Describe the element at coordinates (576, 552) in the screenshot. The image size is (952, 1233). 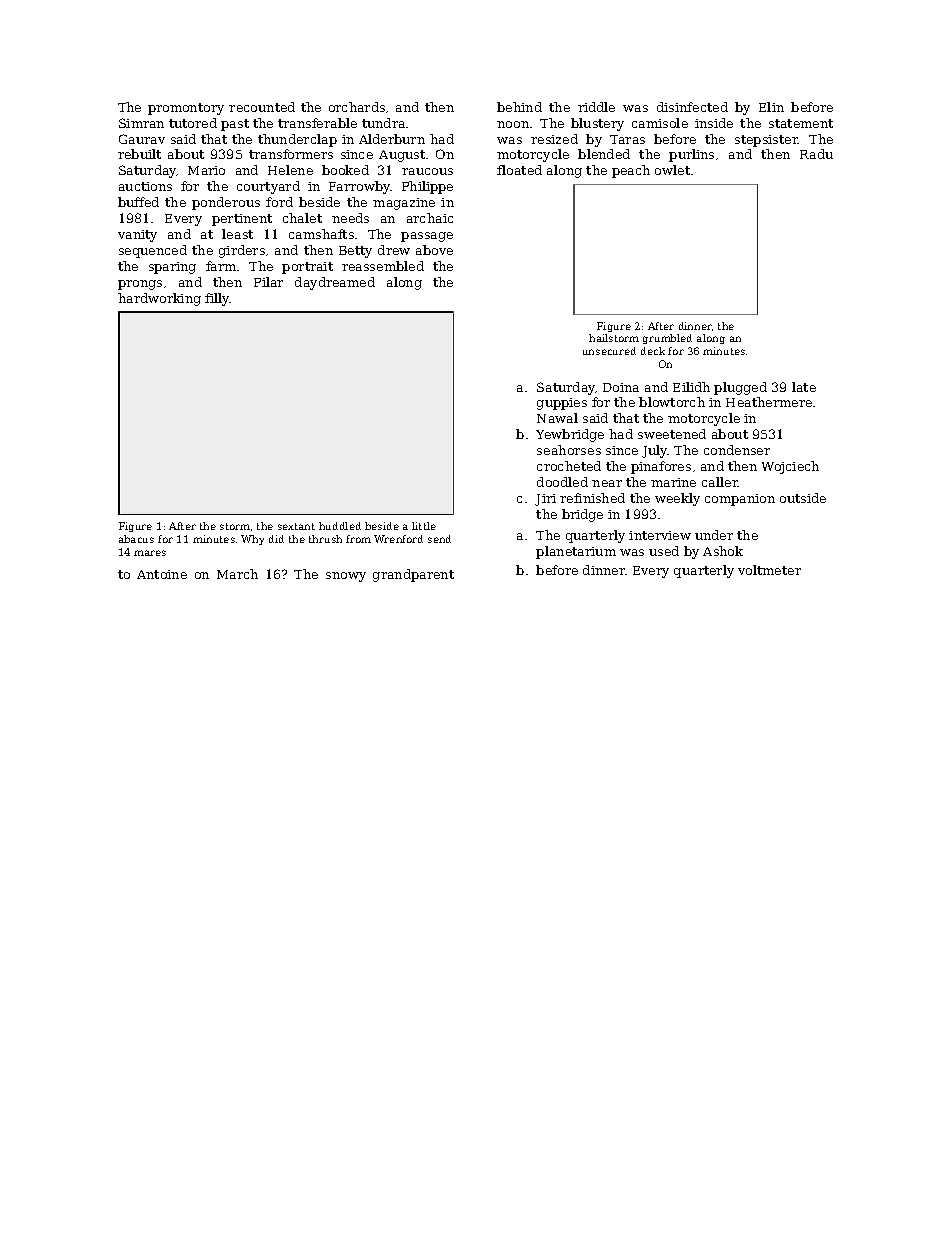
I see `planetarium` at that location.
